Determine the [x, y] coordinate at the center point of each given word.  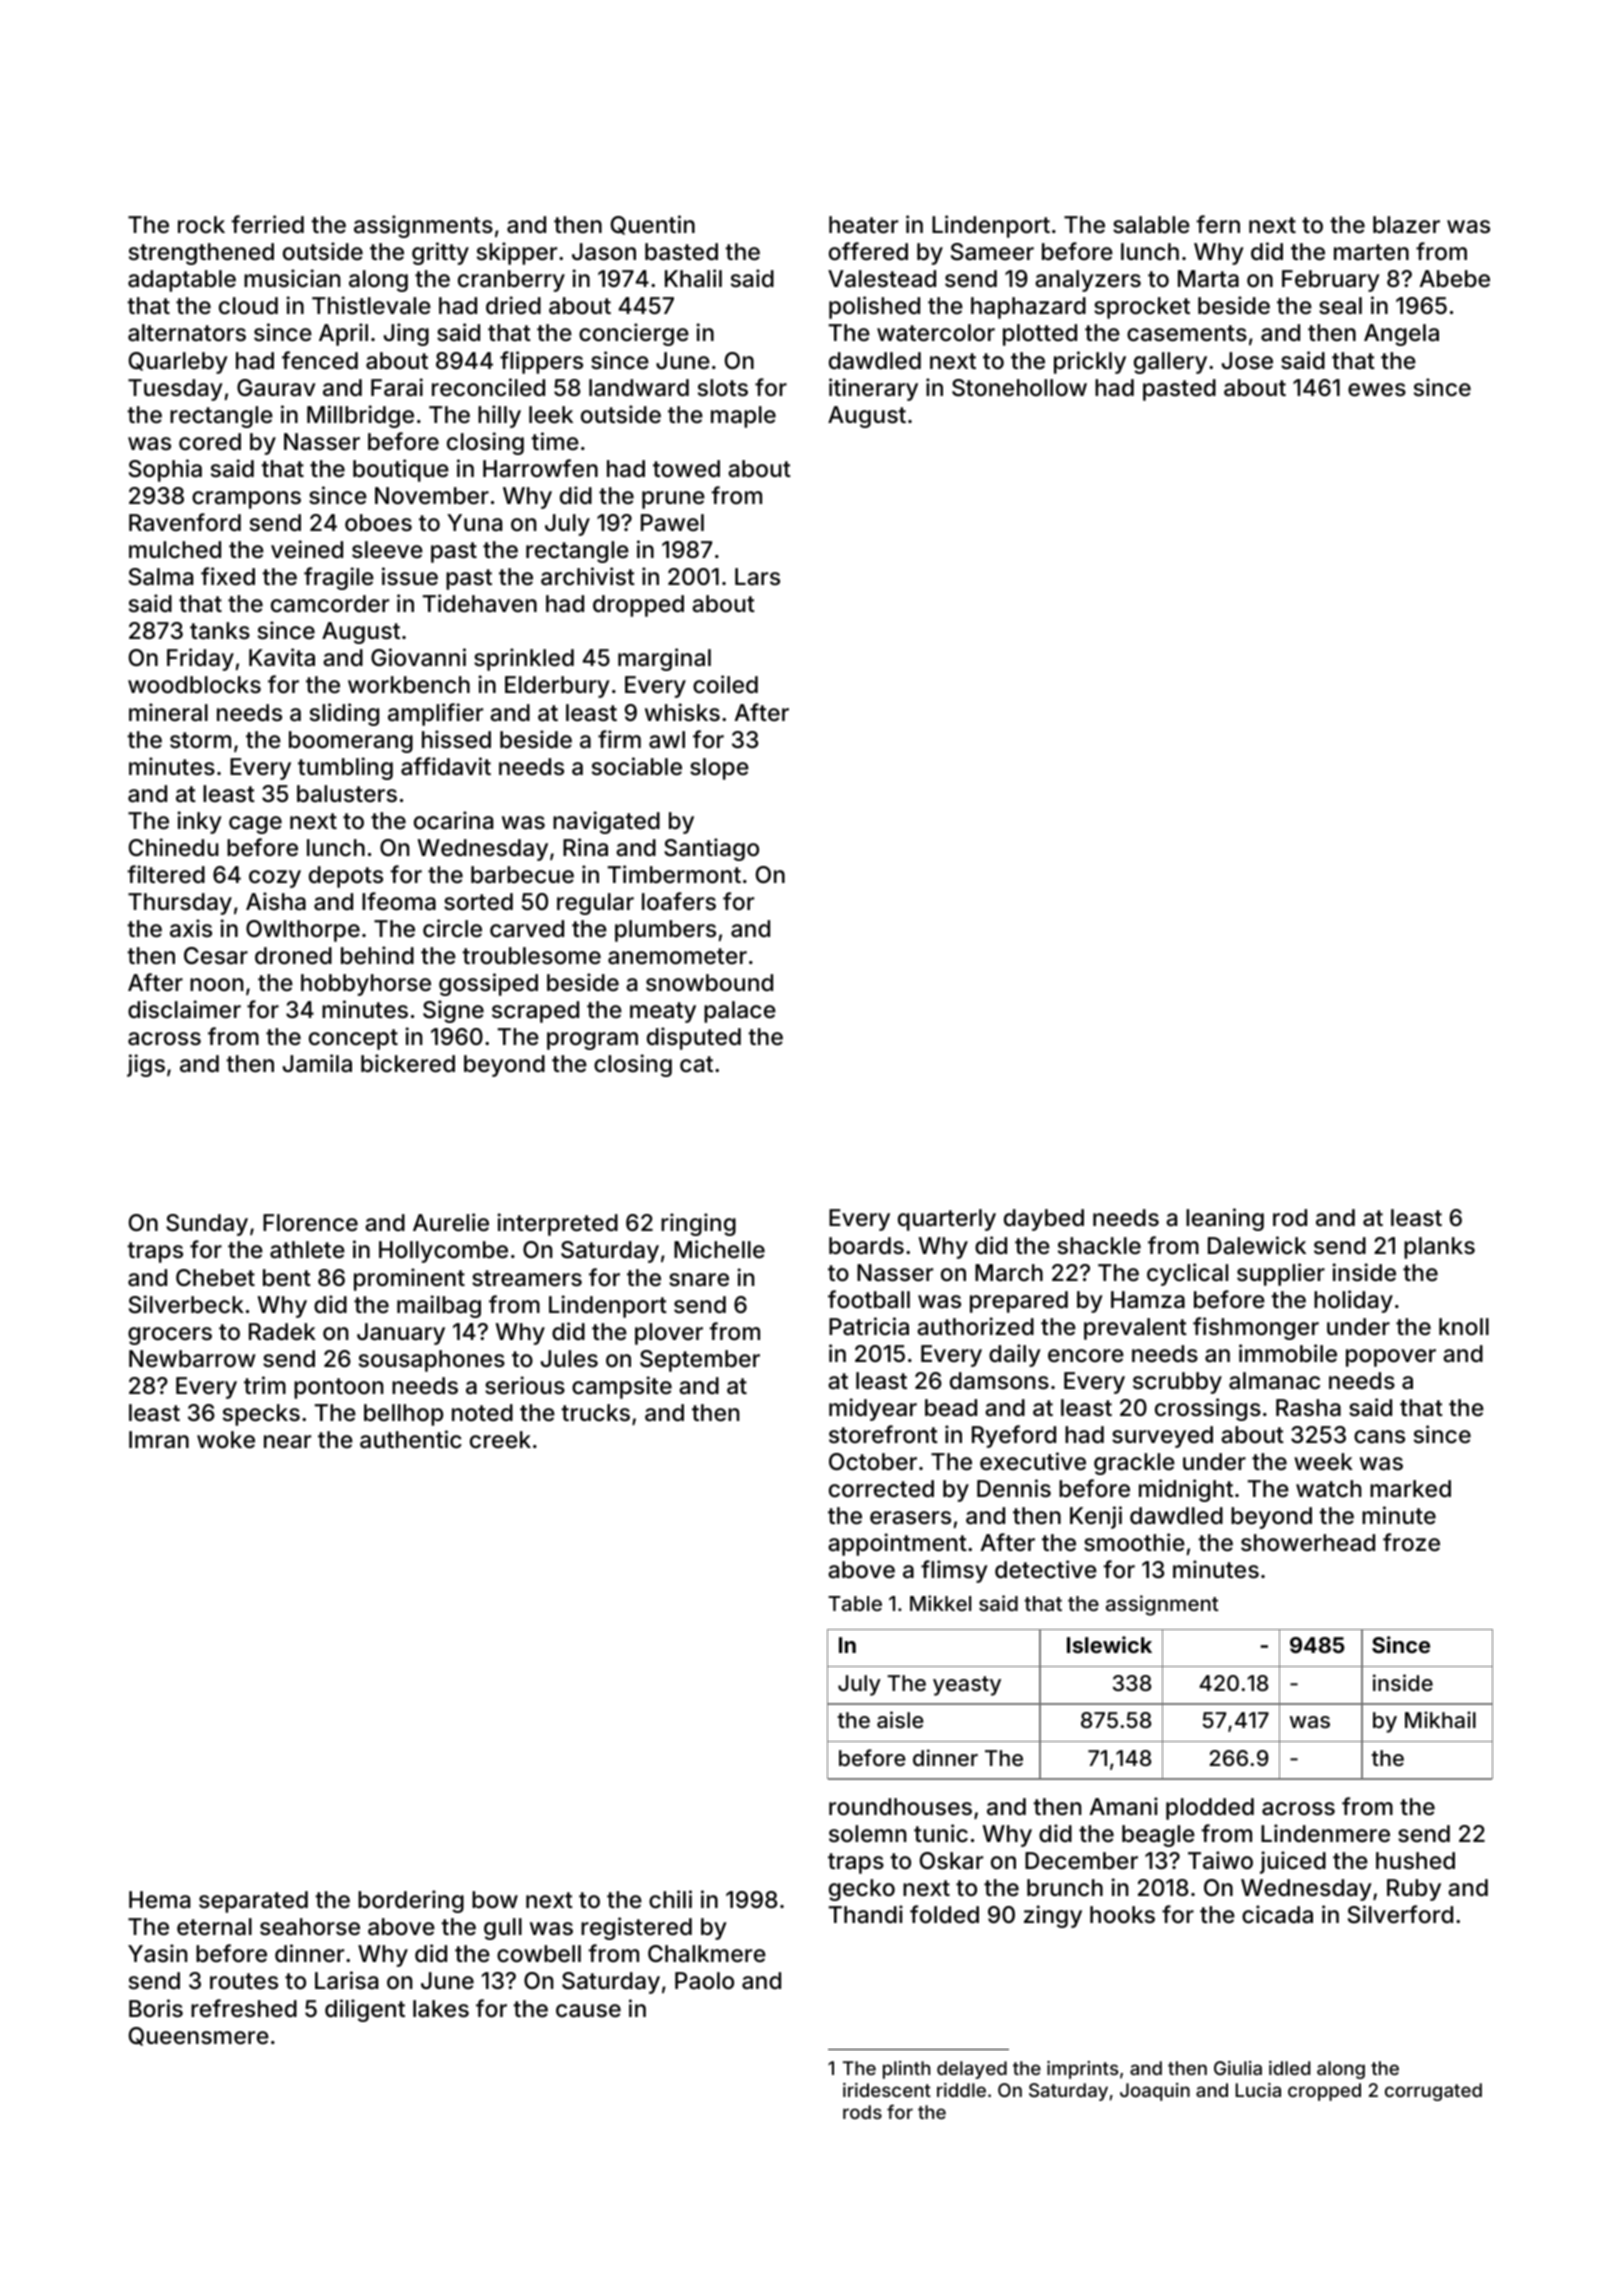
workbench [409, 685]
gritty [440, 253]
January [401, 1334]
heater [863, 225]
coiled [725, 684]
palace [740, 1012]
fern [1218, 224]
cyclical [1187, 1274]
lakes [441, 2009]
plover [669, 1334]
